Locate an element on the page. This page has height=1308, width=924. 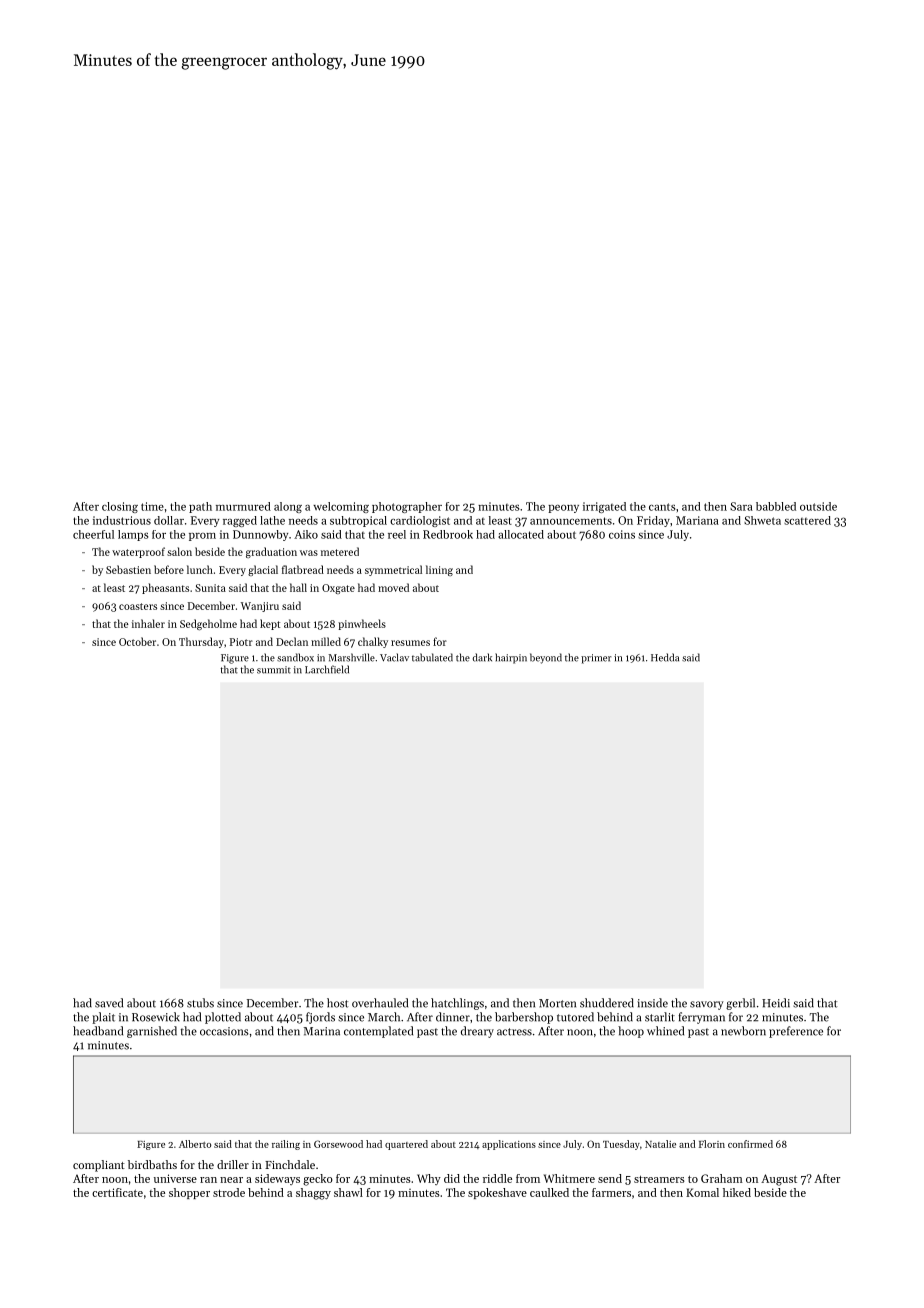
Thursday is located at coordinates (201, 642).
